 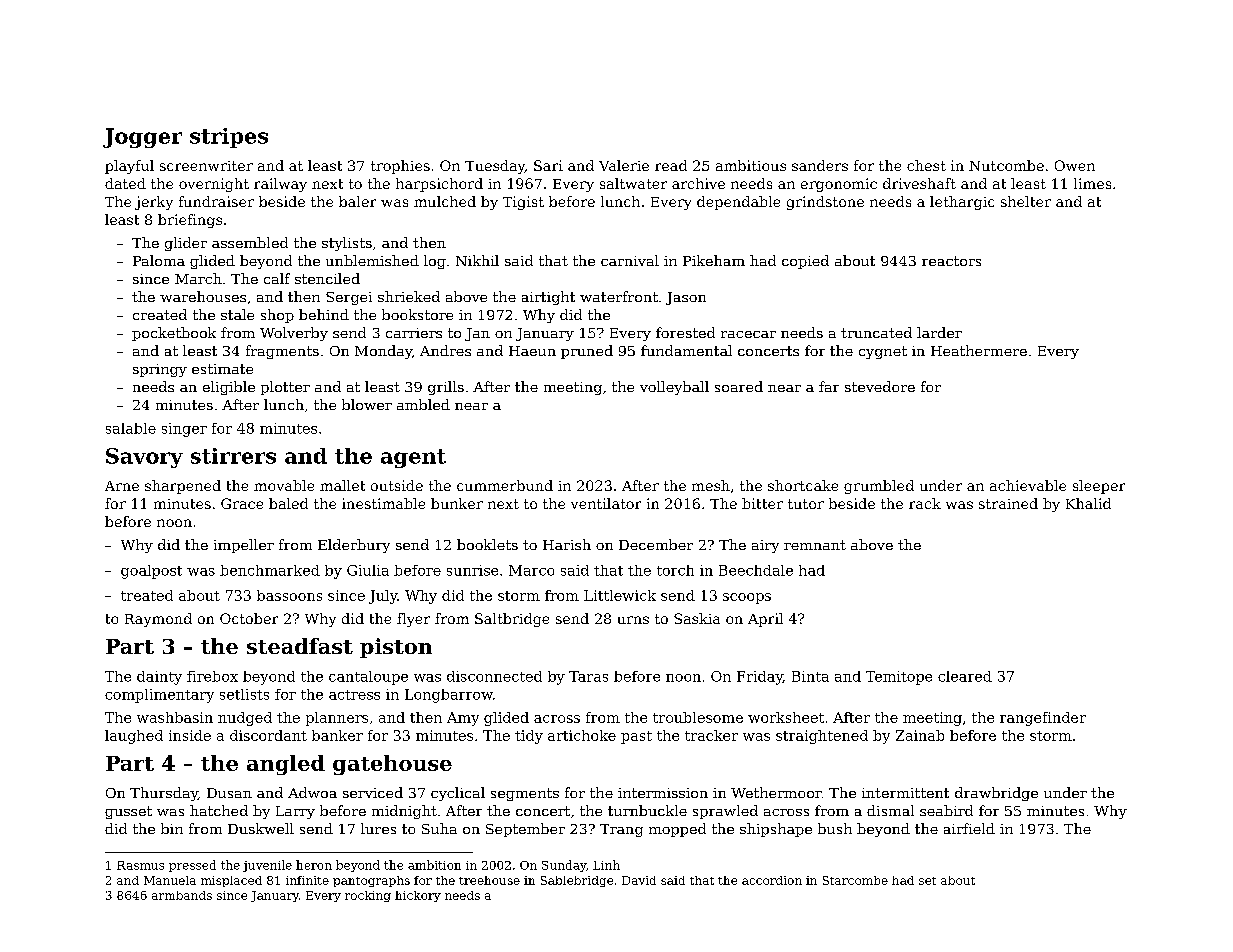 I want to click on inside, so click(x=190, y=735).
